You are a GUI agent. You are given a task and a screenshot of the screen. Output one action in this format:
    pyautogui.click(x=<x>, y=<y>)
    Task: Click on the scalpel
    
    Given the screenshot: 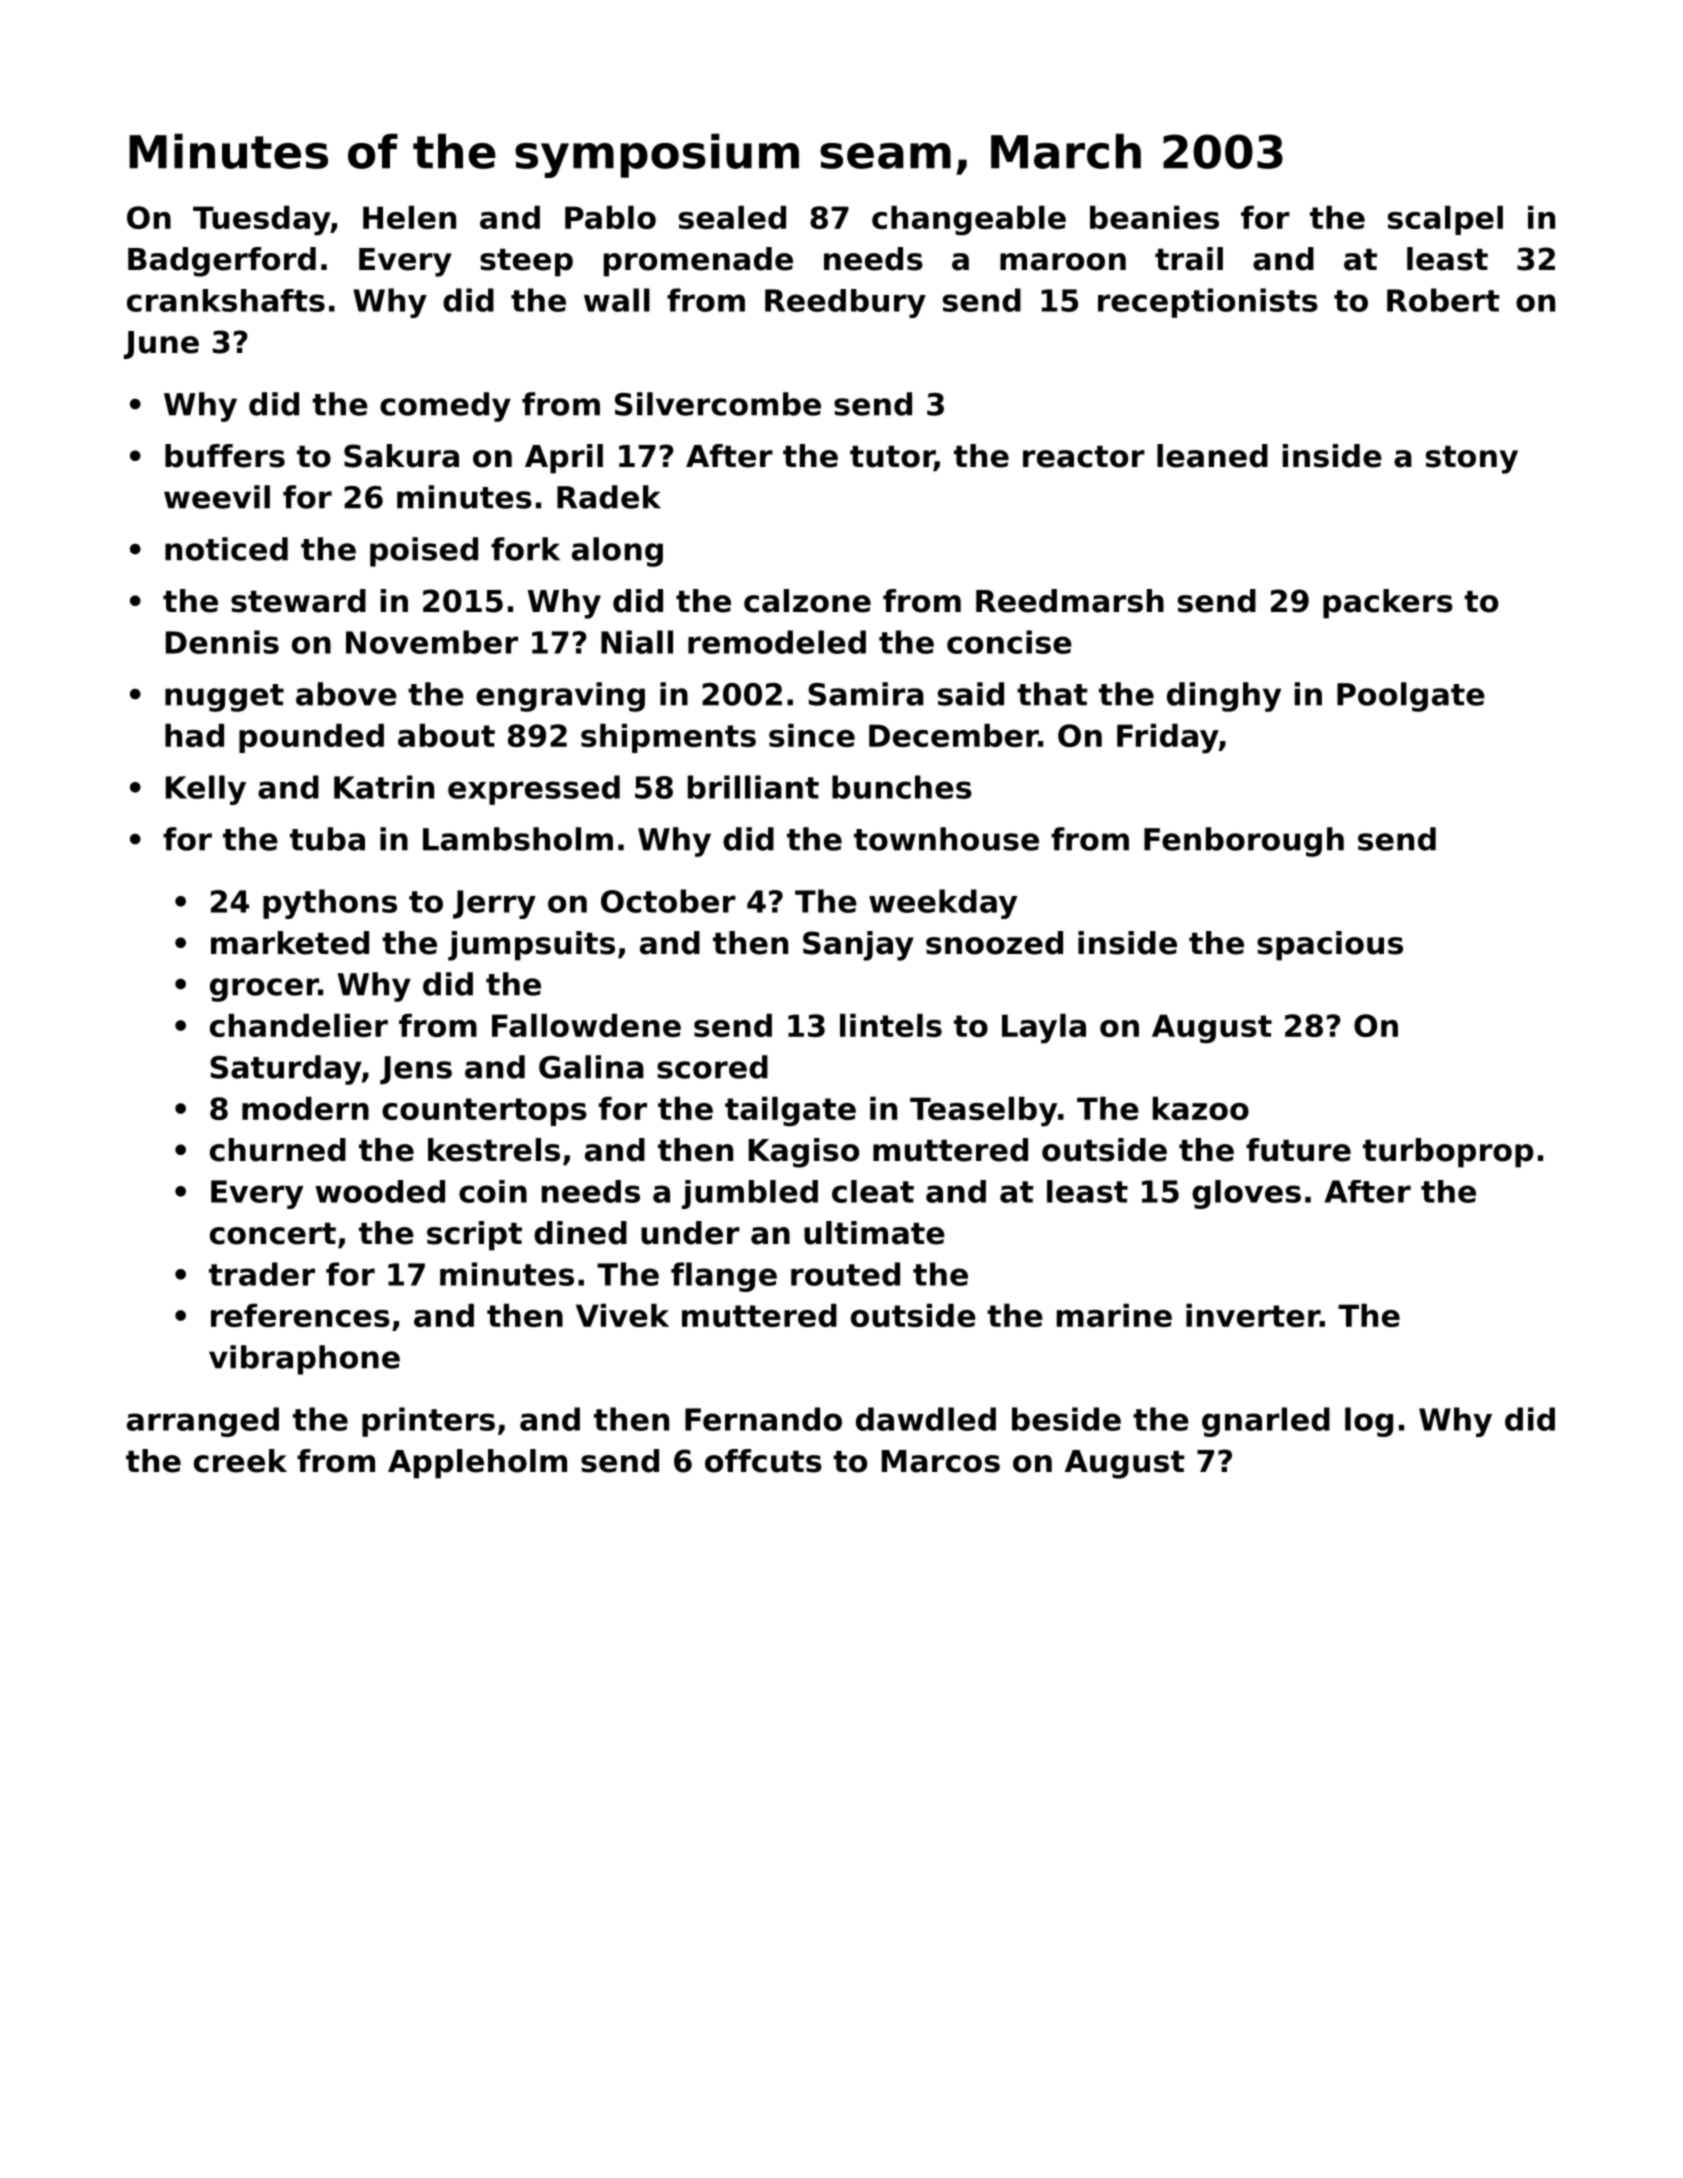 What is the action you would take?
    pyautogui.click(x=1445, y=220)
